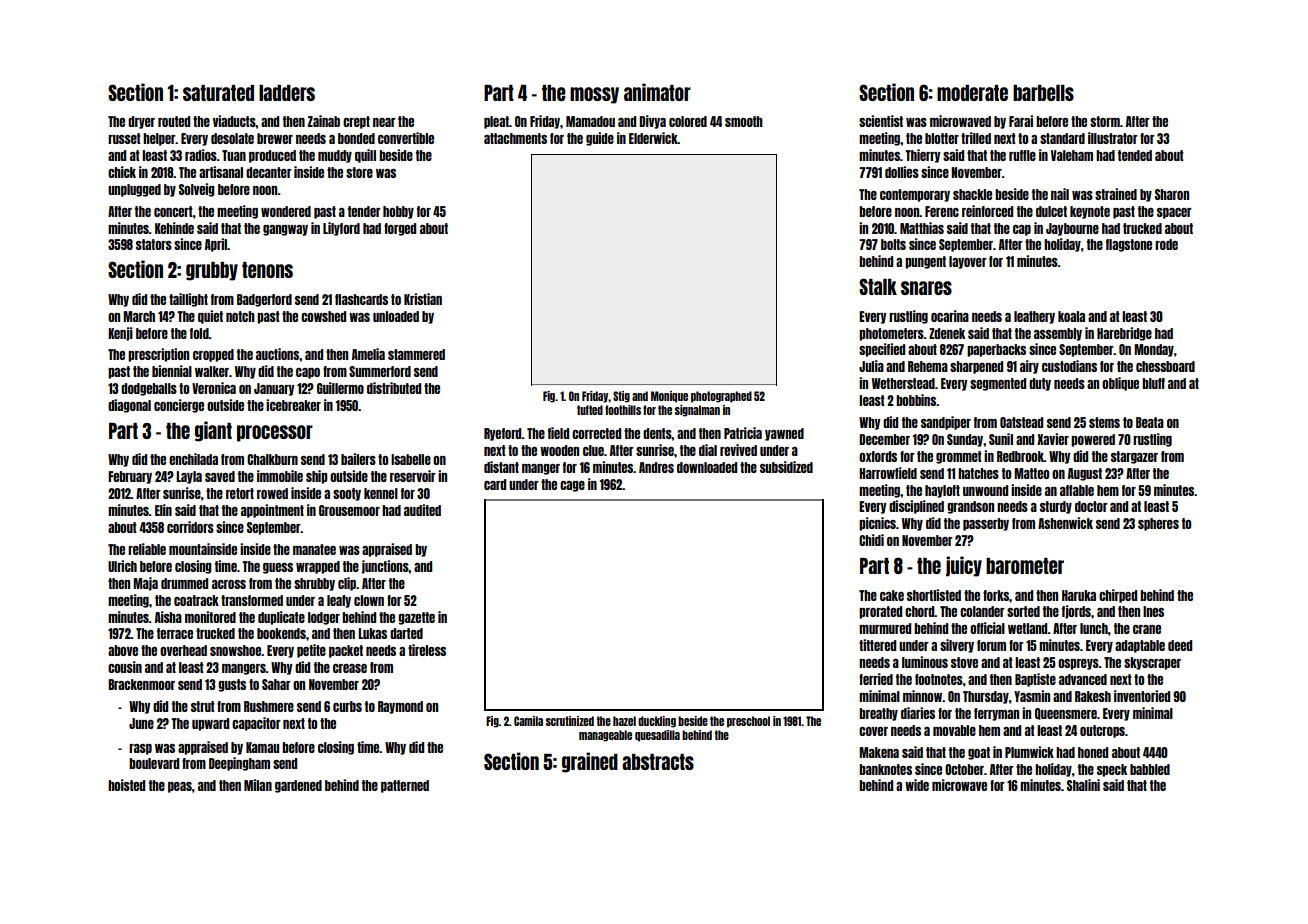  What do you see at coordinates (358, 459) in the screenshot?
I see `bailers` at bounding box center [358, 459].
